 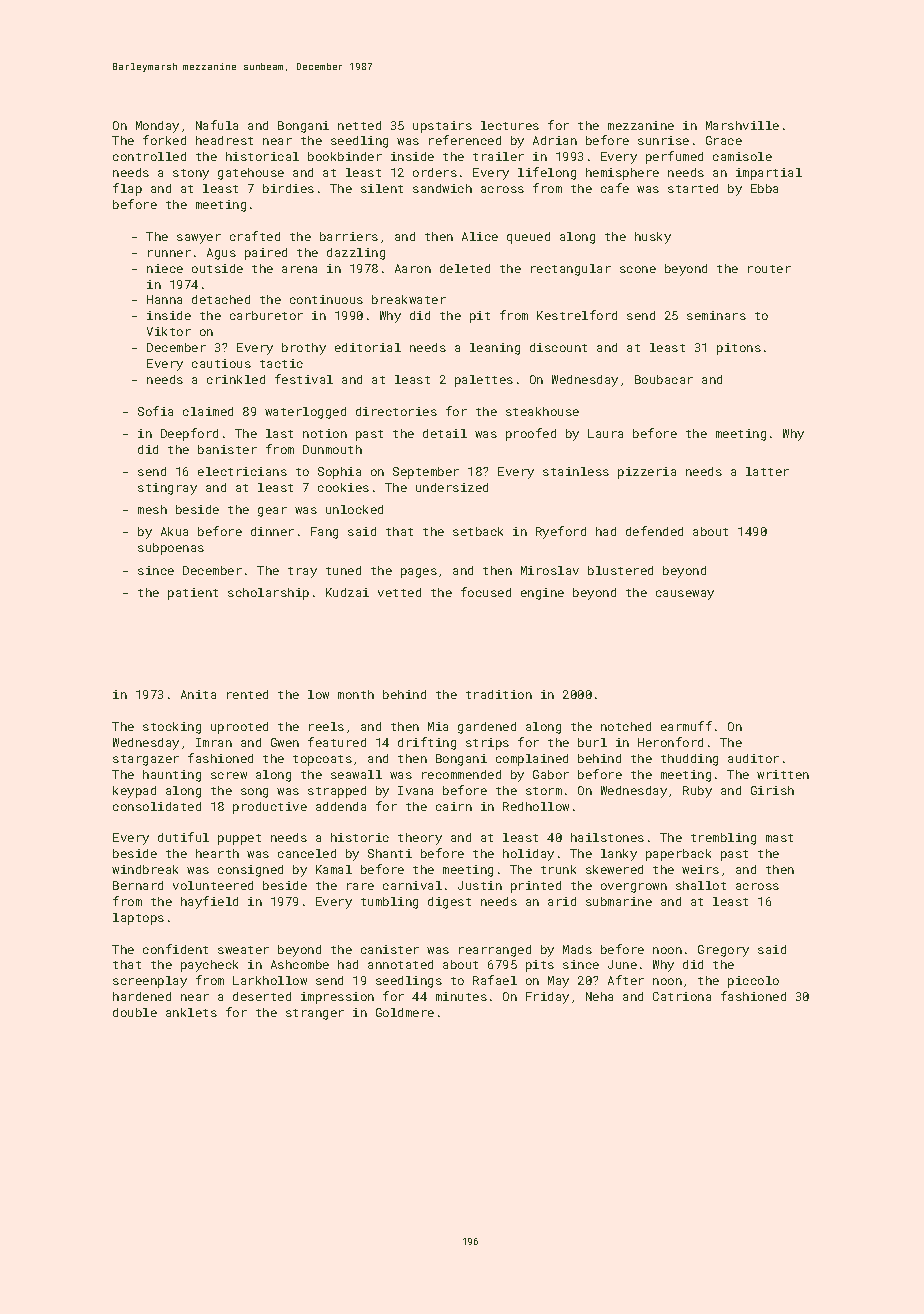 What do you see at coordinates (390, 949) in the page?
I see `canister` at bounding box center [390, 949].
